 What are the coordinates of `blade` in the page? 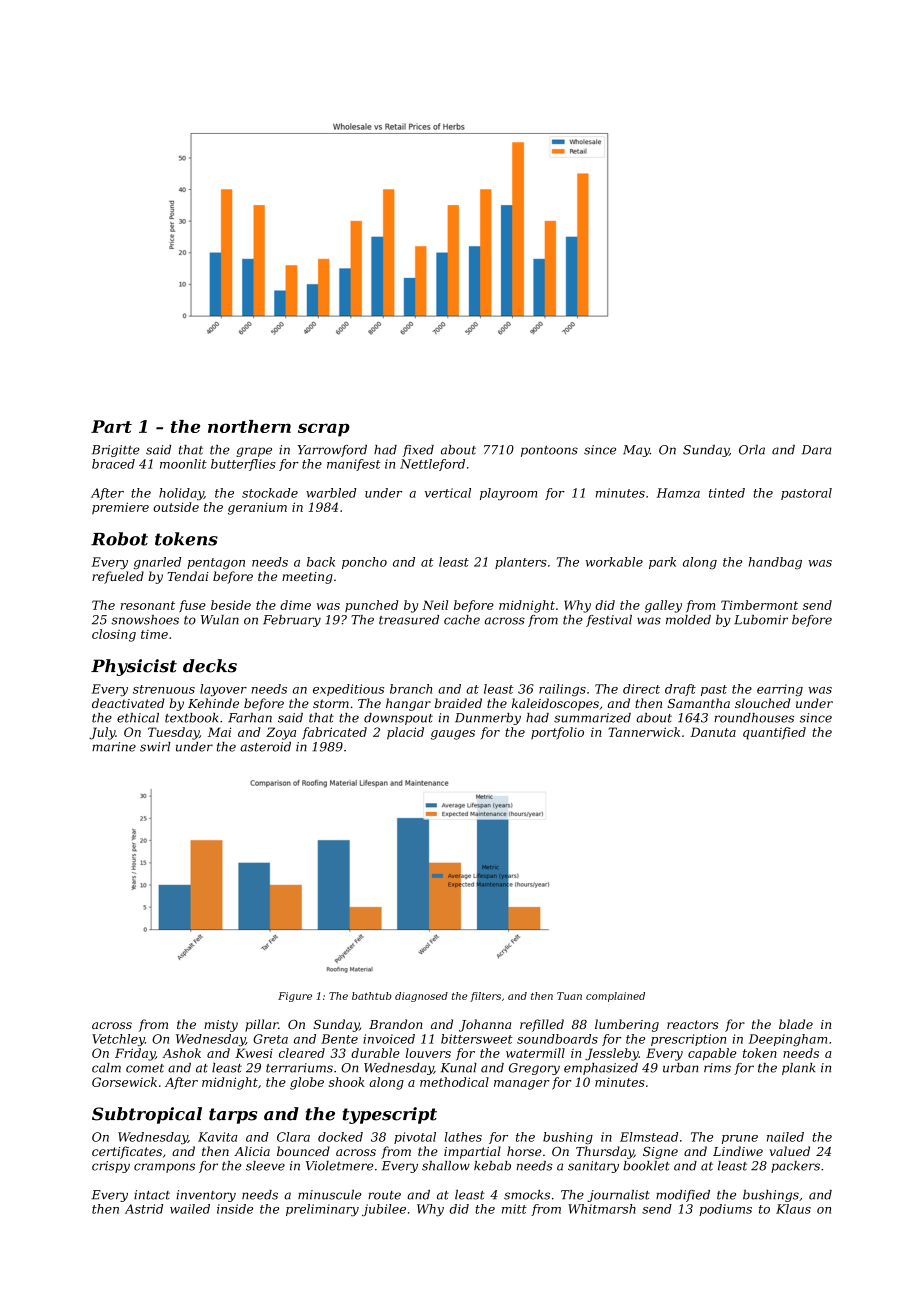 It's located at (796, 1024).
